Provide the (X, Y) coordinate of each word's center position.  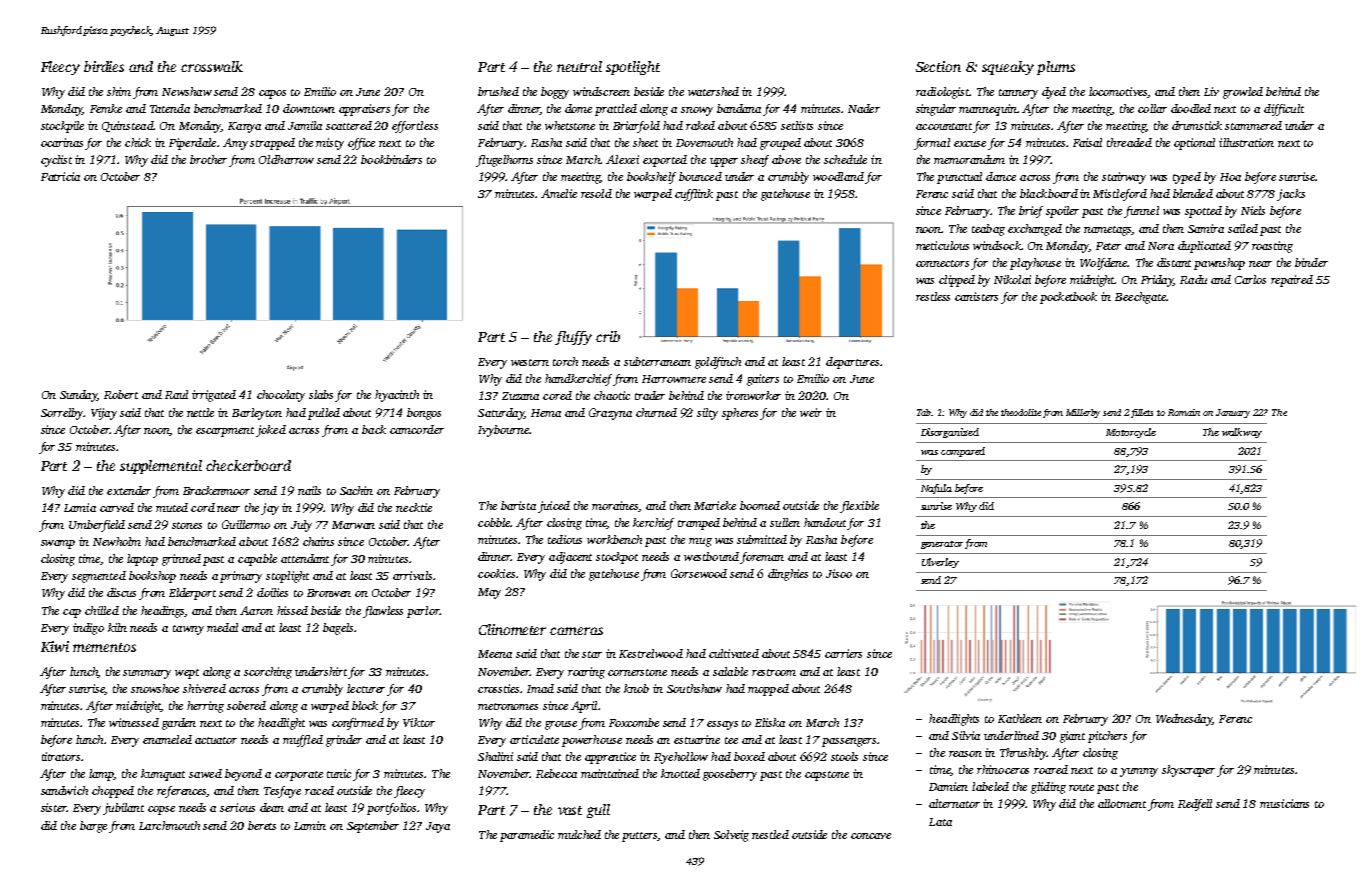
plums (1056, 68)
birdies (104, 66)
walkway (1242, 433)
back (374, 429)
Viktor (419, 722)
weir (811, 412)
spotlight (633, 68)
